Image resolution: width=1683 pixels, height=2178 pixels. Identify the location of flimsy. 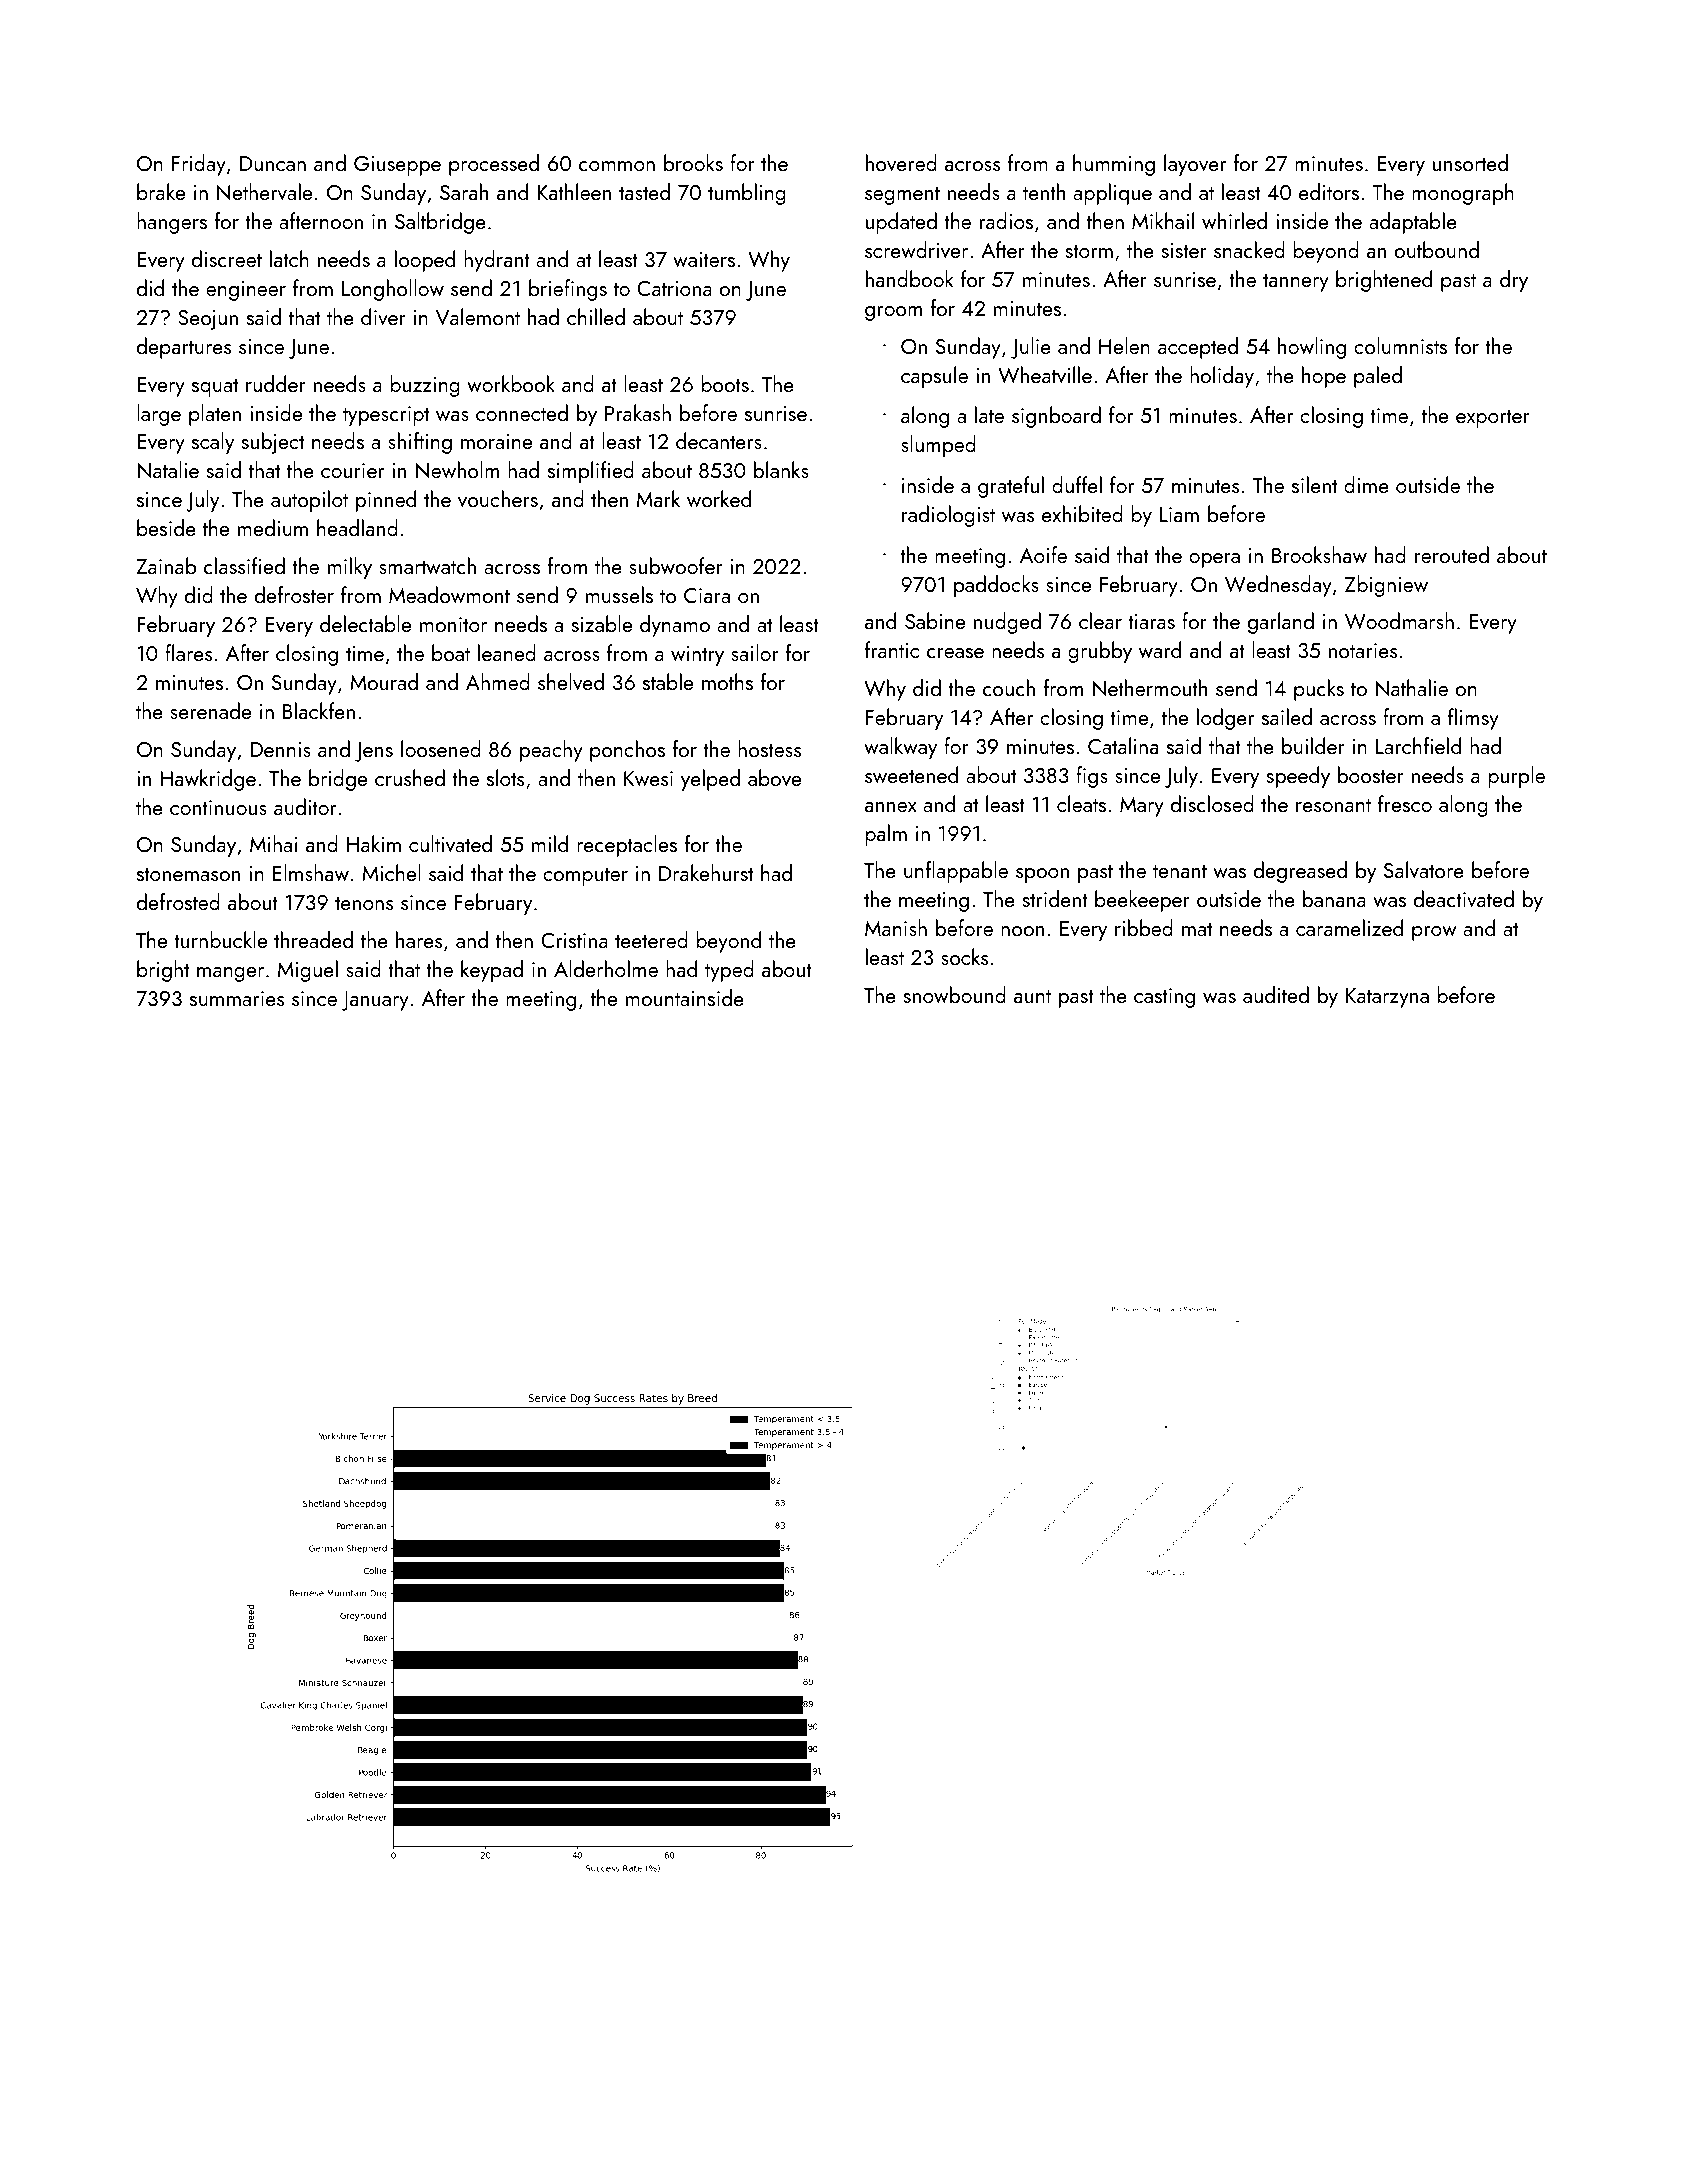
(1473, 719).
